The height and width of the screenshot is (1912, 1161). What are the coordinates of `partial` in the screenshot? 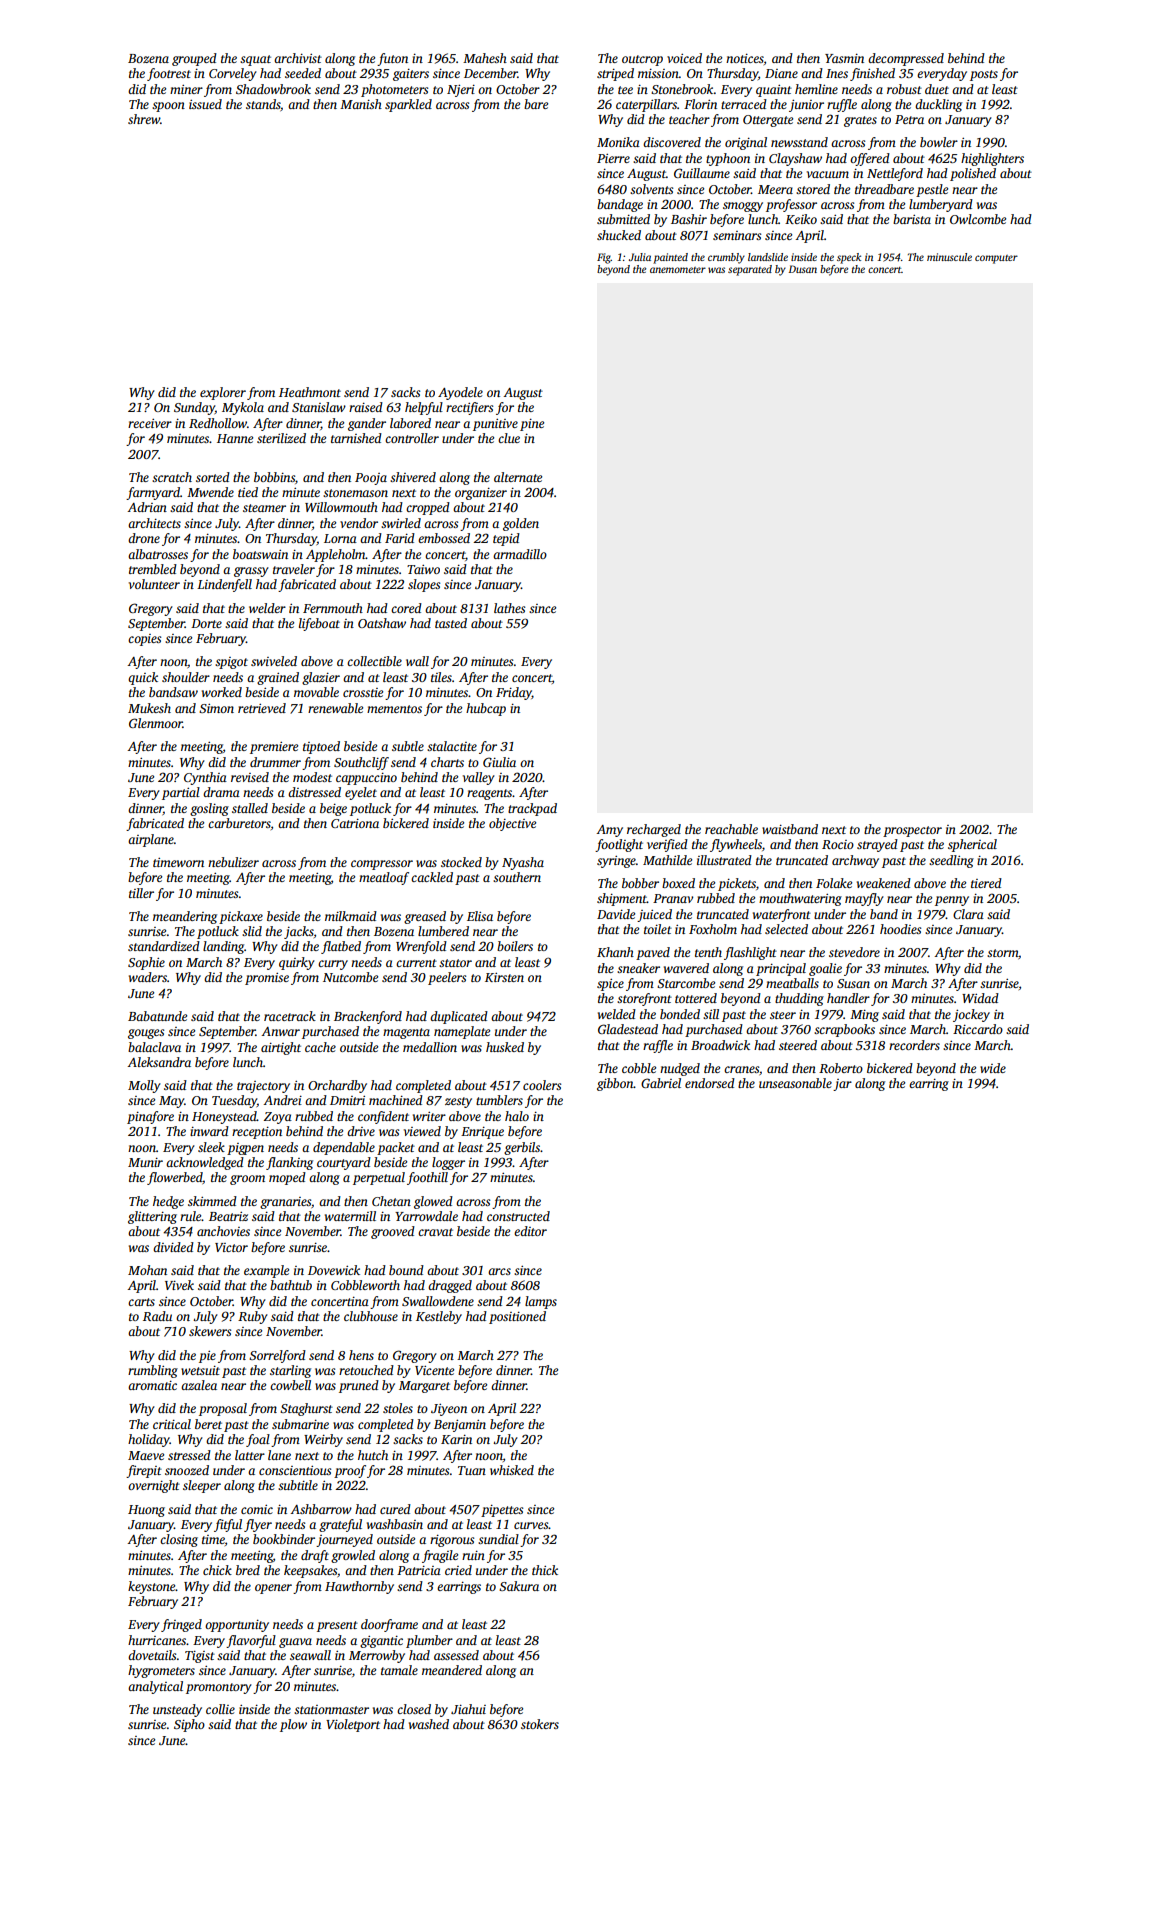 It's located at (181, 793).
